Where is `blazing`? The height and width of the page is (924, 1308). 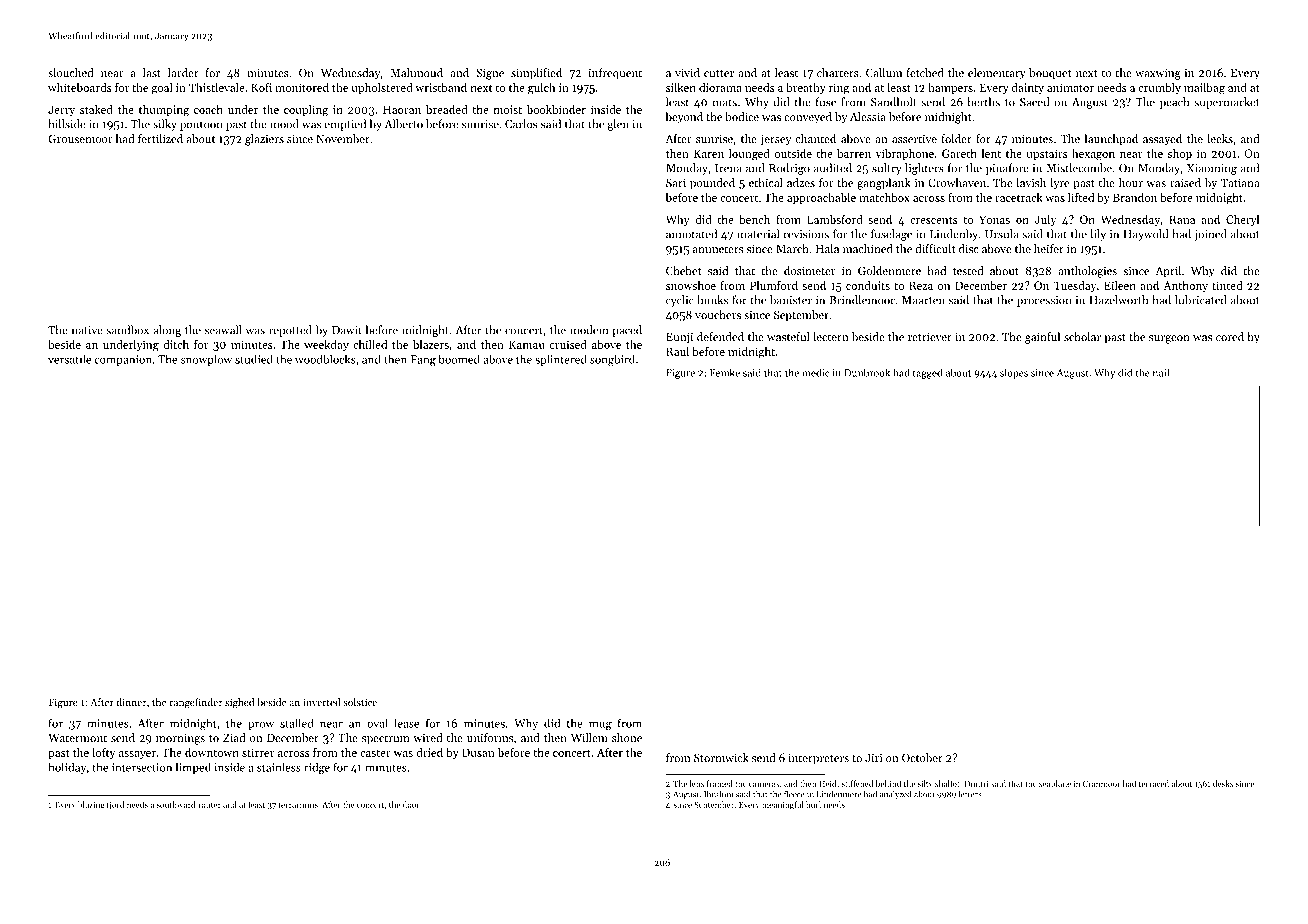 blazing is located at coordinates (91, 805).
